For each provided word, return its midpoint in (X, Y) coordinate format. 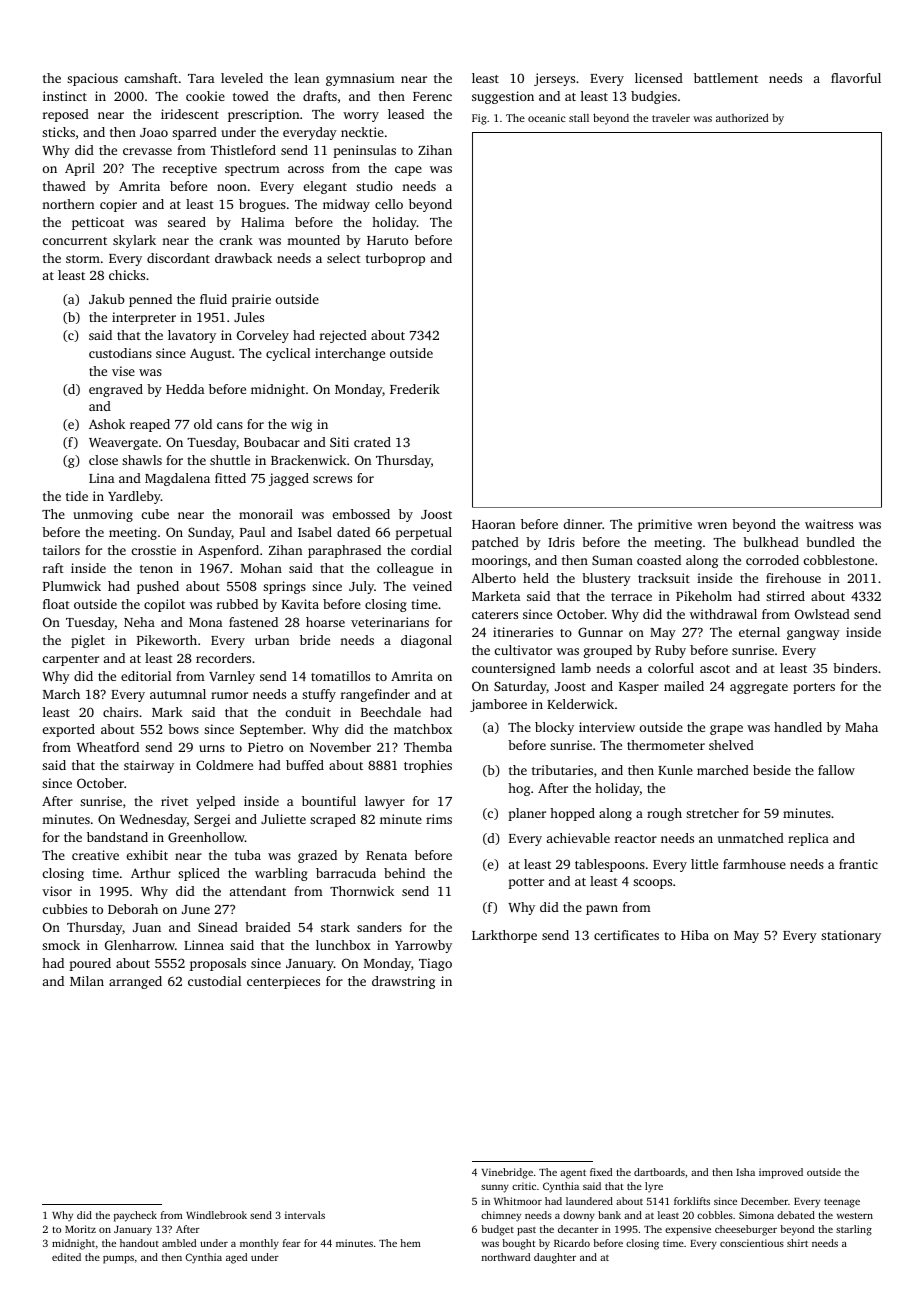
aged (236, 1258)
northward (506, 1257)
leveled (242, 78)
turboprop (395, 259)
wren (712, 525)
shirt (797, 1243)
